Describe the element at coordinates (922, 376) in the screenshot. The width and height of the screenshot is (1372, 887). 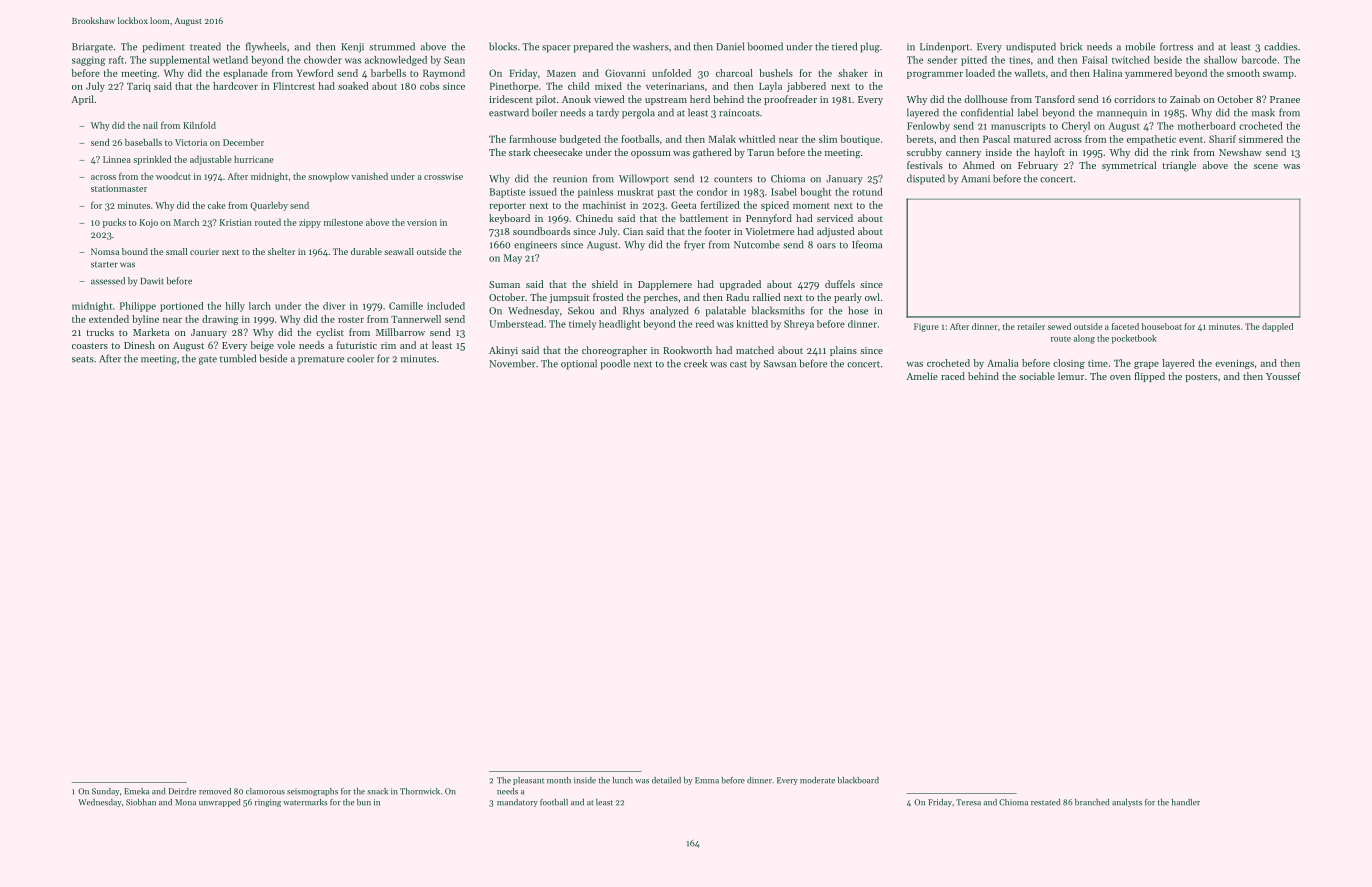
I see `Amelie` at that location.
